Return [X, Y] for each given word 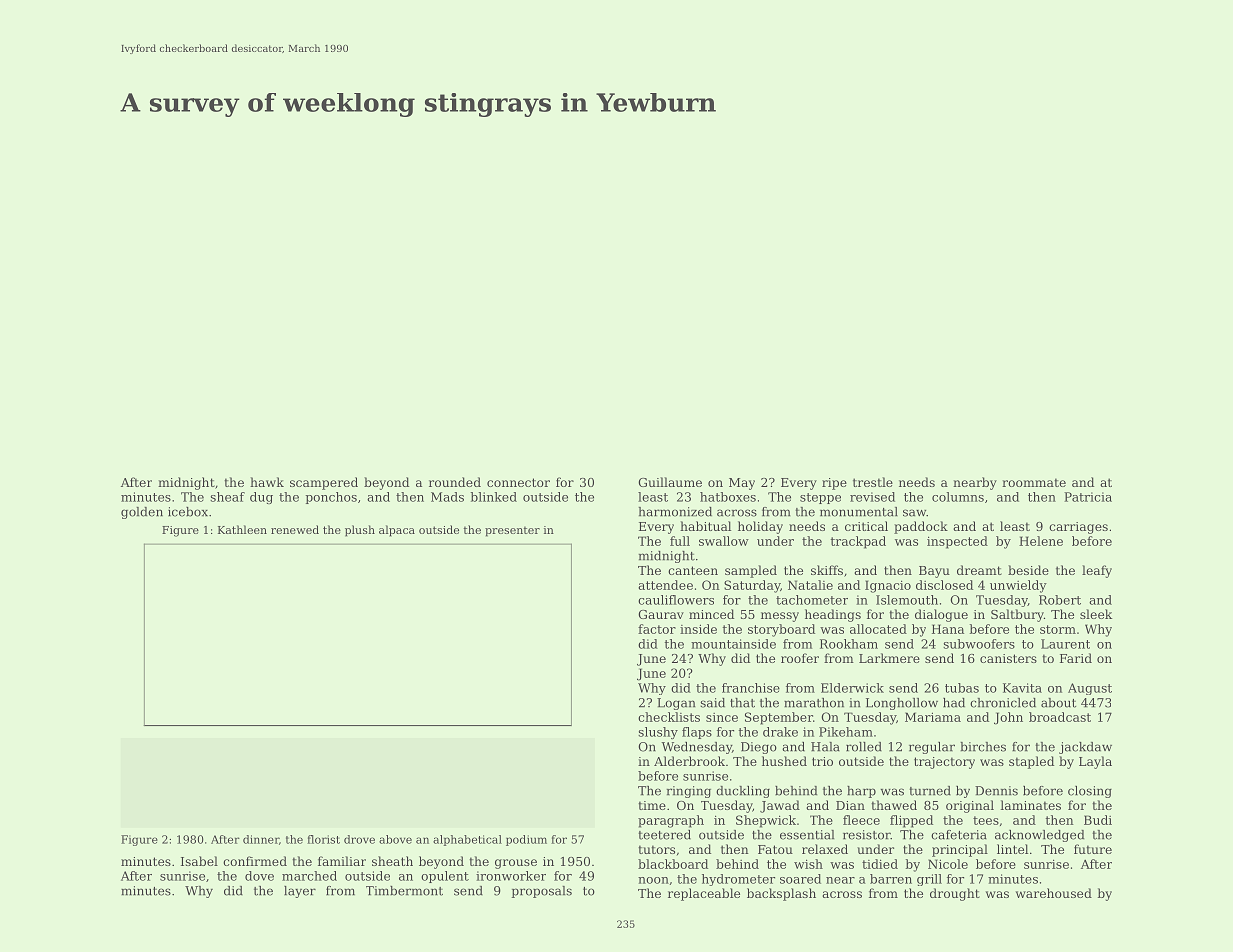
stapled [1031, 762]
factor [657, 629]
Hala [825, 747]
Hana [948, 629]
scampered [324, 483]
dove [259, 876]
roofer [800, 658]
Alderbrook [689, 761]
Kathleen [242, 529]
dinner [261, 839]
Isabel [199, 861]
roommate [1034, 482]
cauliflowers [676, 600]
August [1090, 689]
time [652, 805]
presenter [512, 531]
